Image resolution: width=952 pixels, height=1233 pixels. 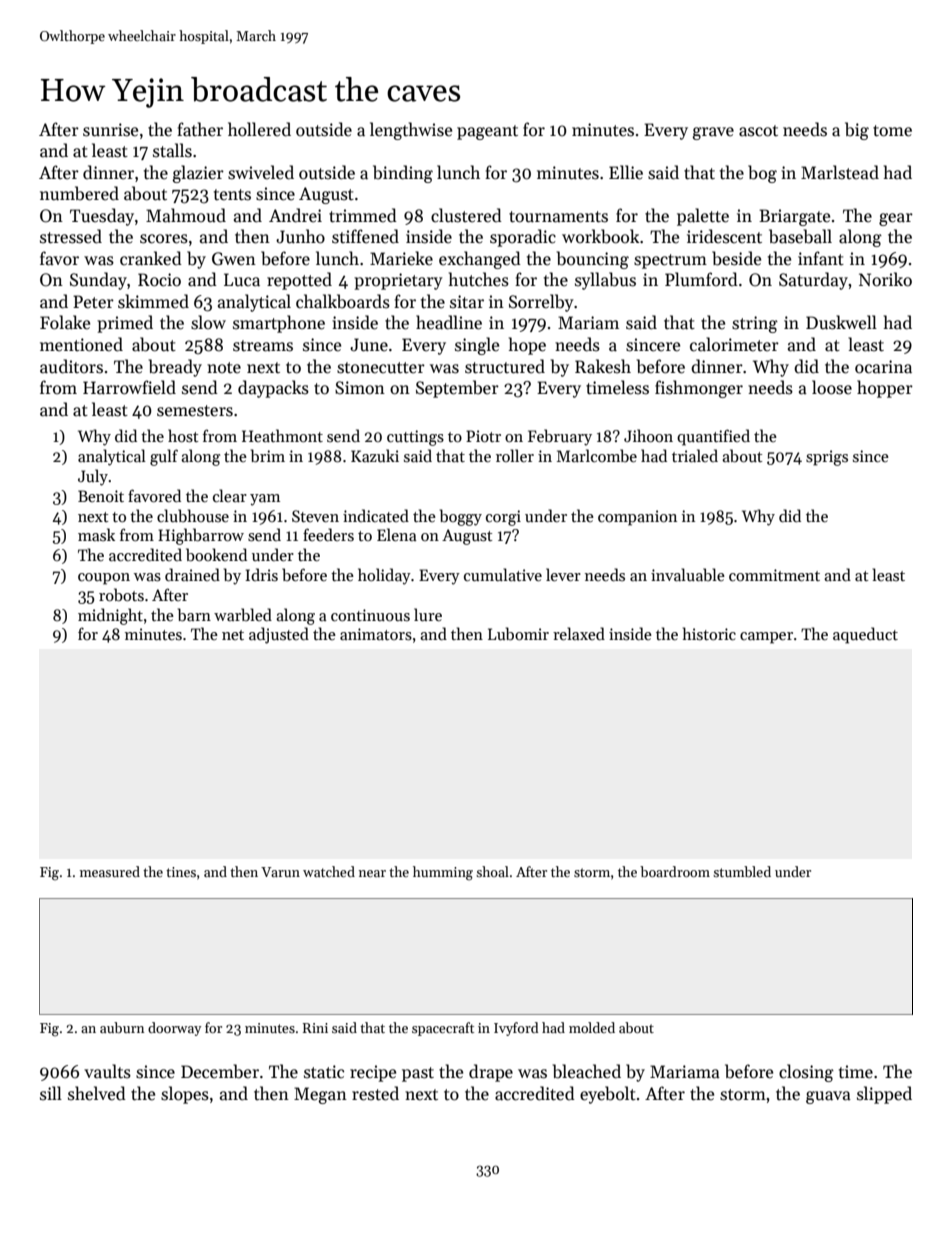 What do you see at coordinates (487, 132) in the page?
I see `pageant` at bounding box center [487, 132].
